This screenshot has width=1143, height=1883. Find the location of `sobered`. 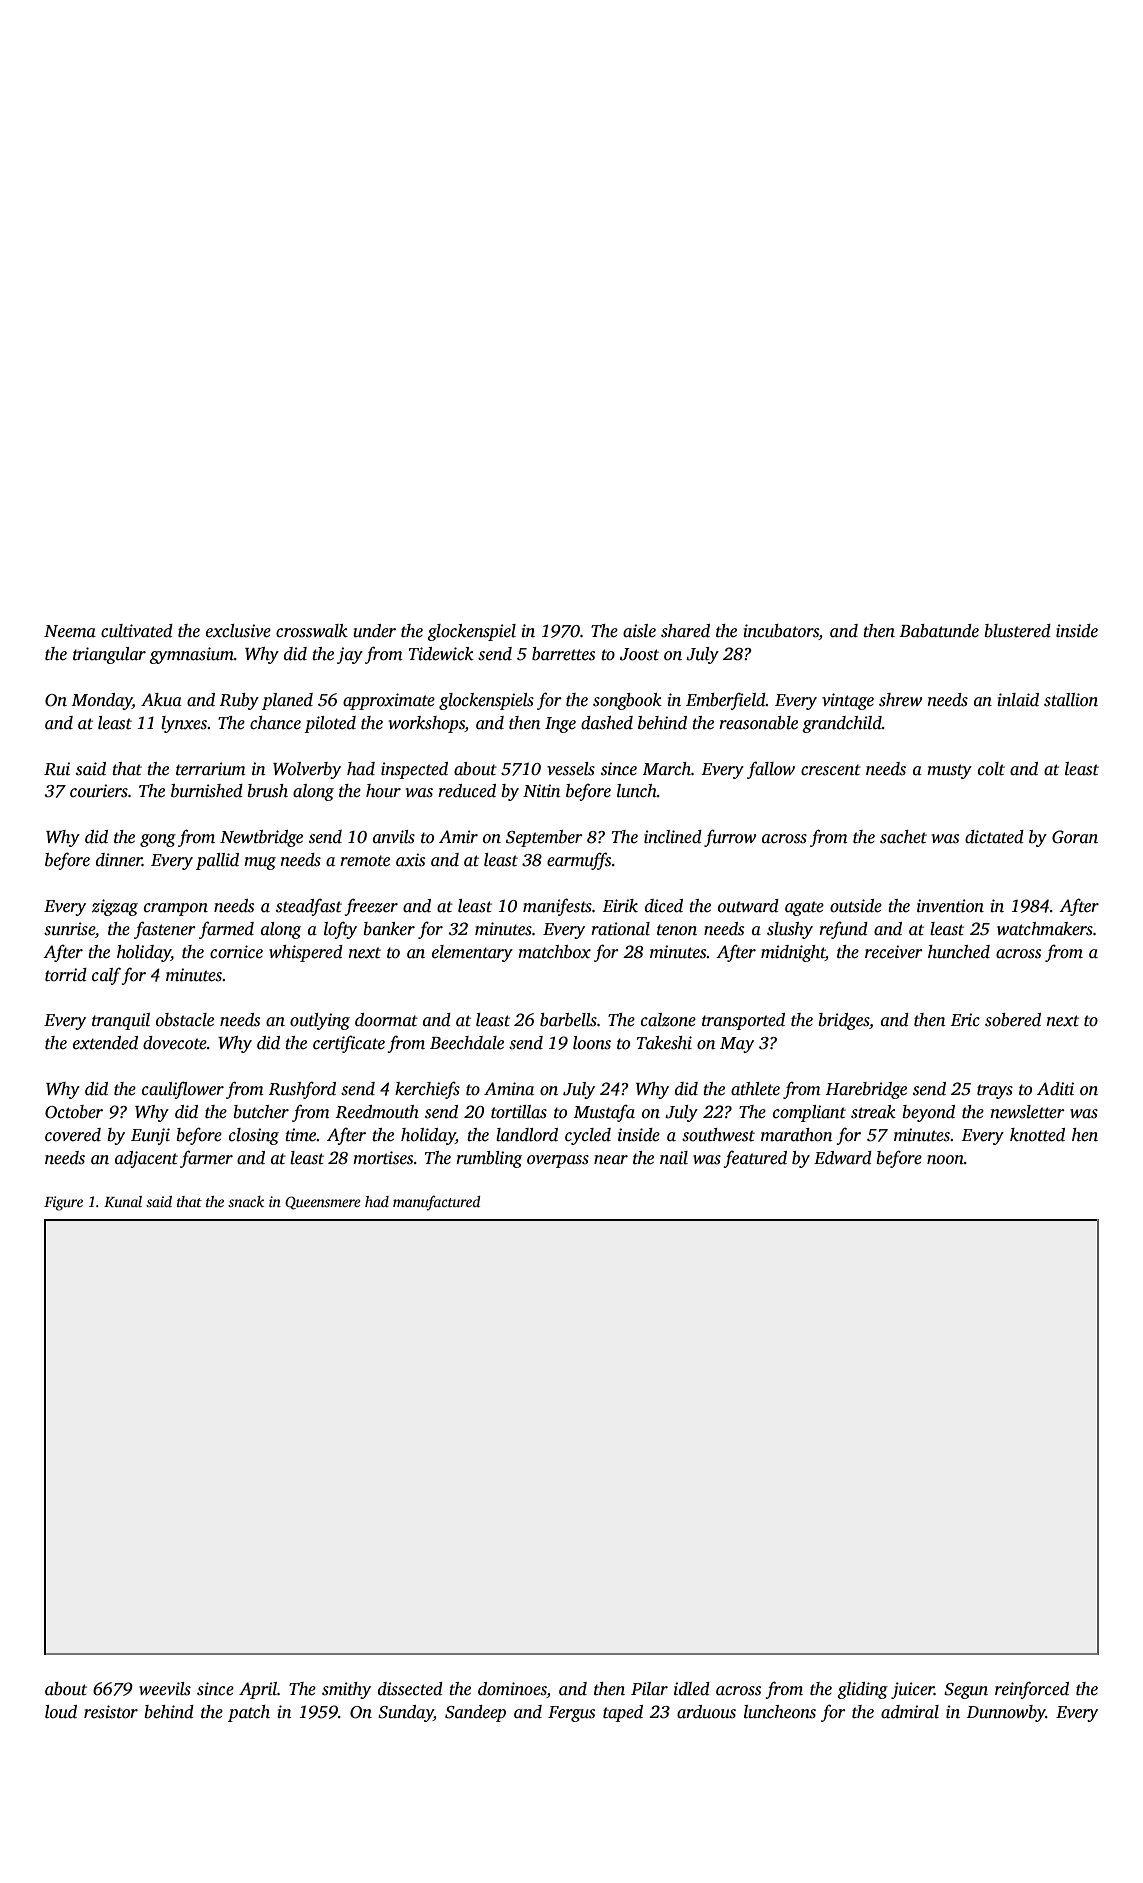

sobered is located at coordinates (1013, 1020).
